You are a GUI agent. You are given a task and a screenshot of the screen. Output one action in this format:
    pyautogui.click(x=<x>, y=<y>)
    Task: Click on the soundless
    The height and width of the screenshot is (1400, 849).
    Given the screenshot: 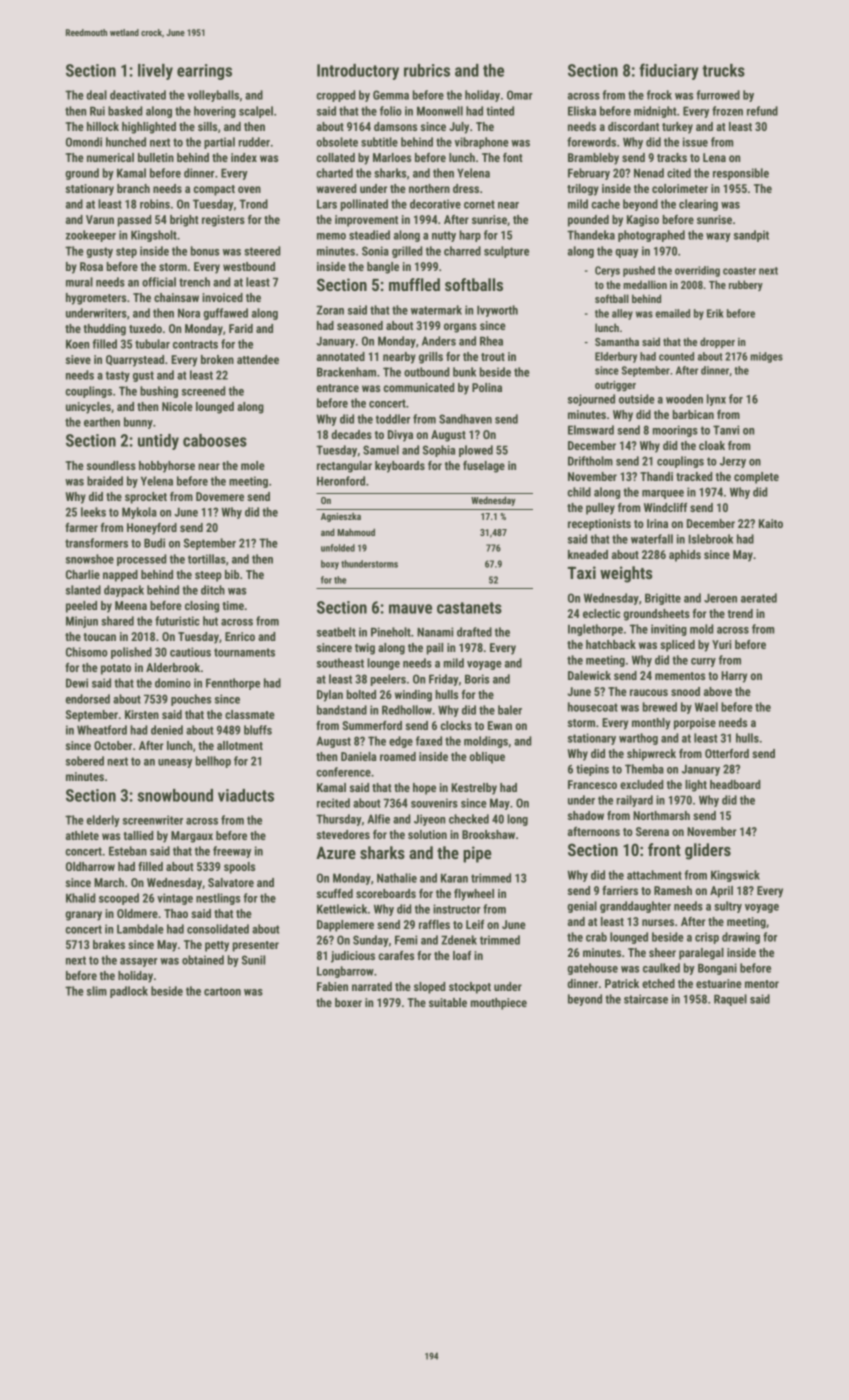 What is the action you would take?
    pyautogui.click(x=111, y=465)
